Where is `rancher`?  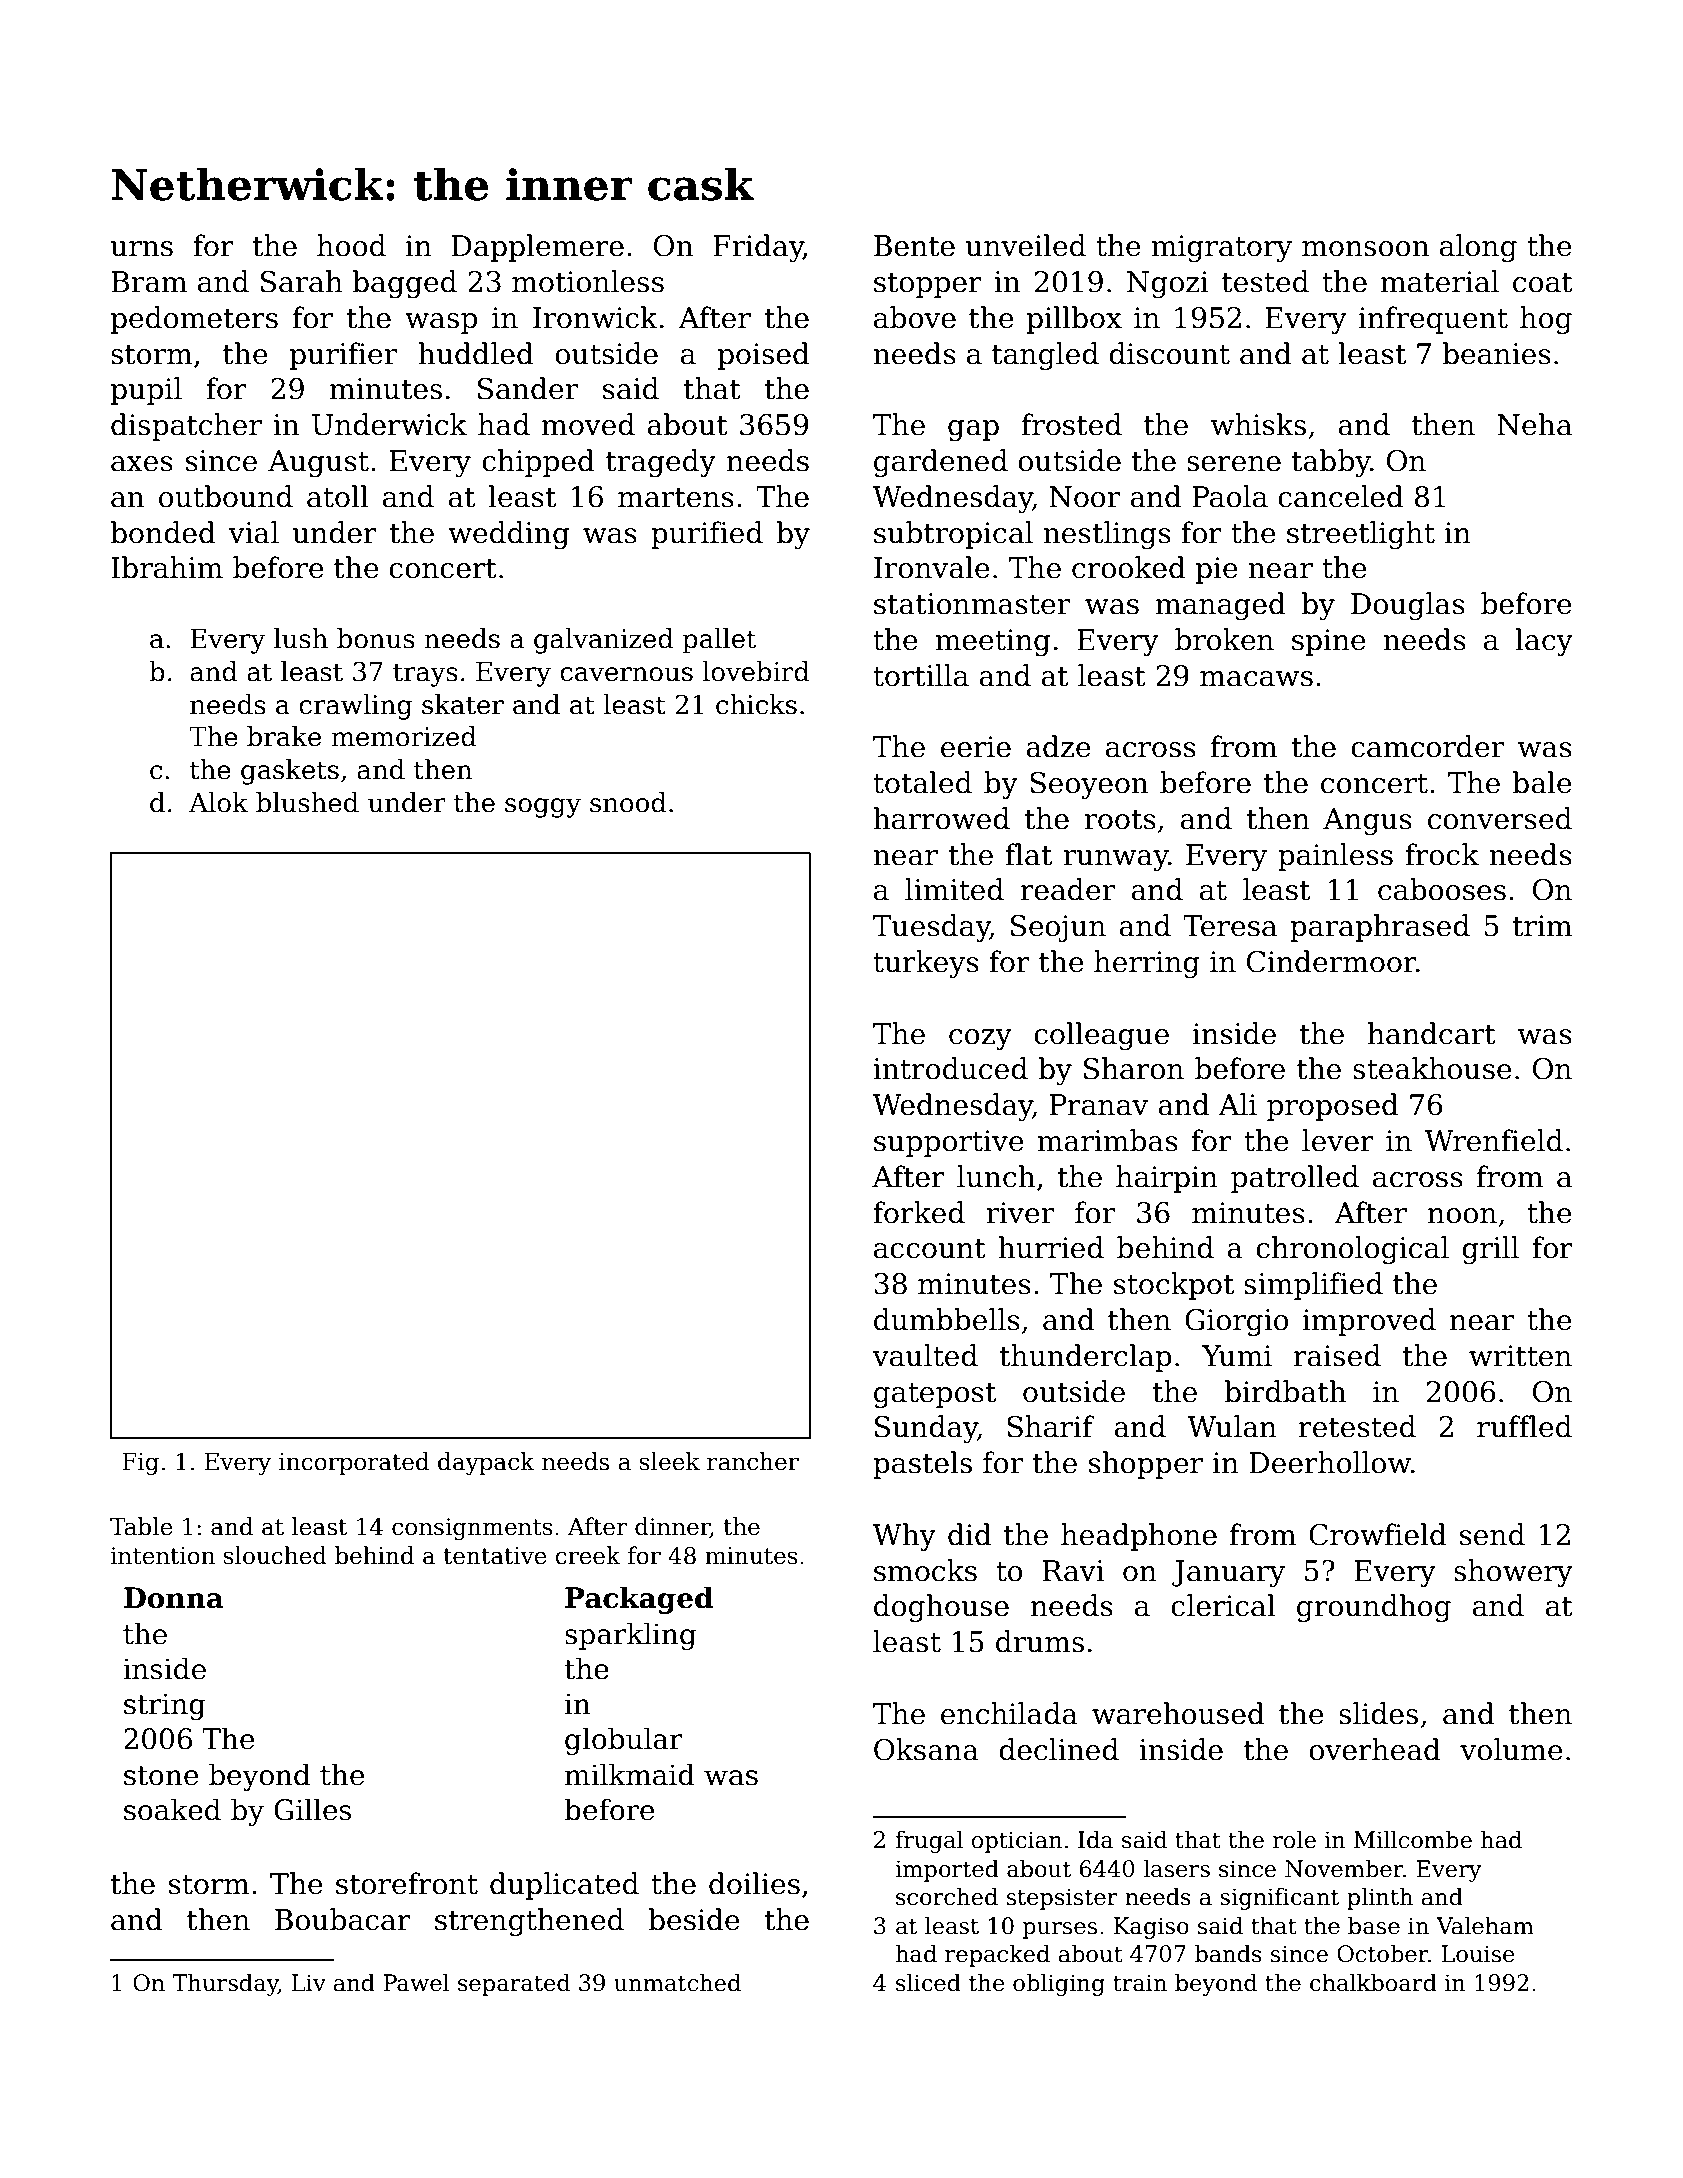 rancher is located at coordinates (753, 1461).
